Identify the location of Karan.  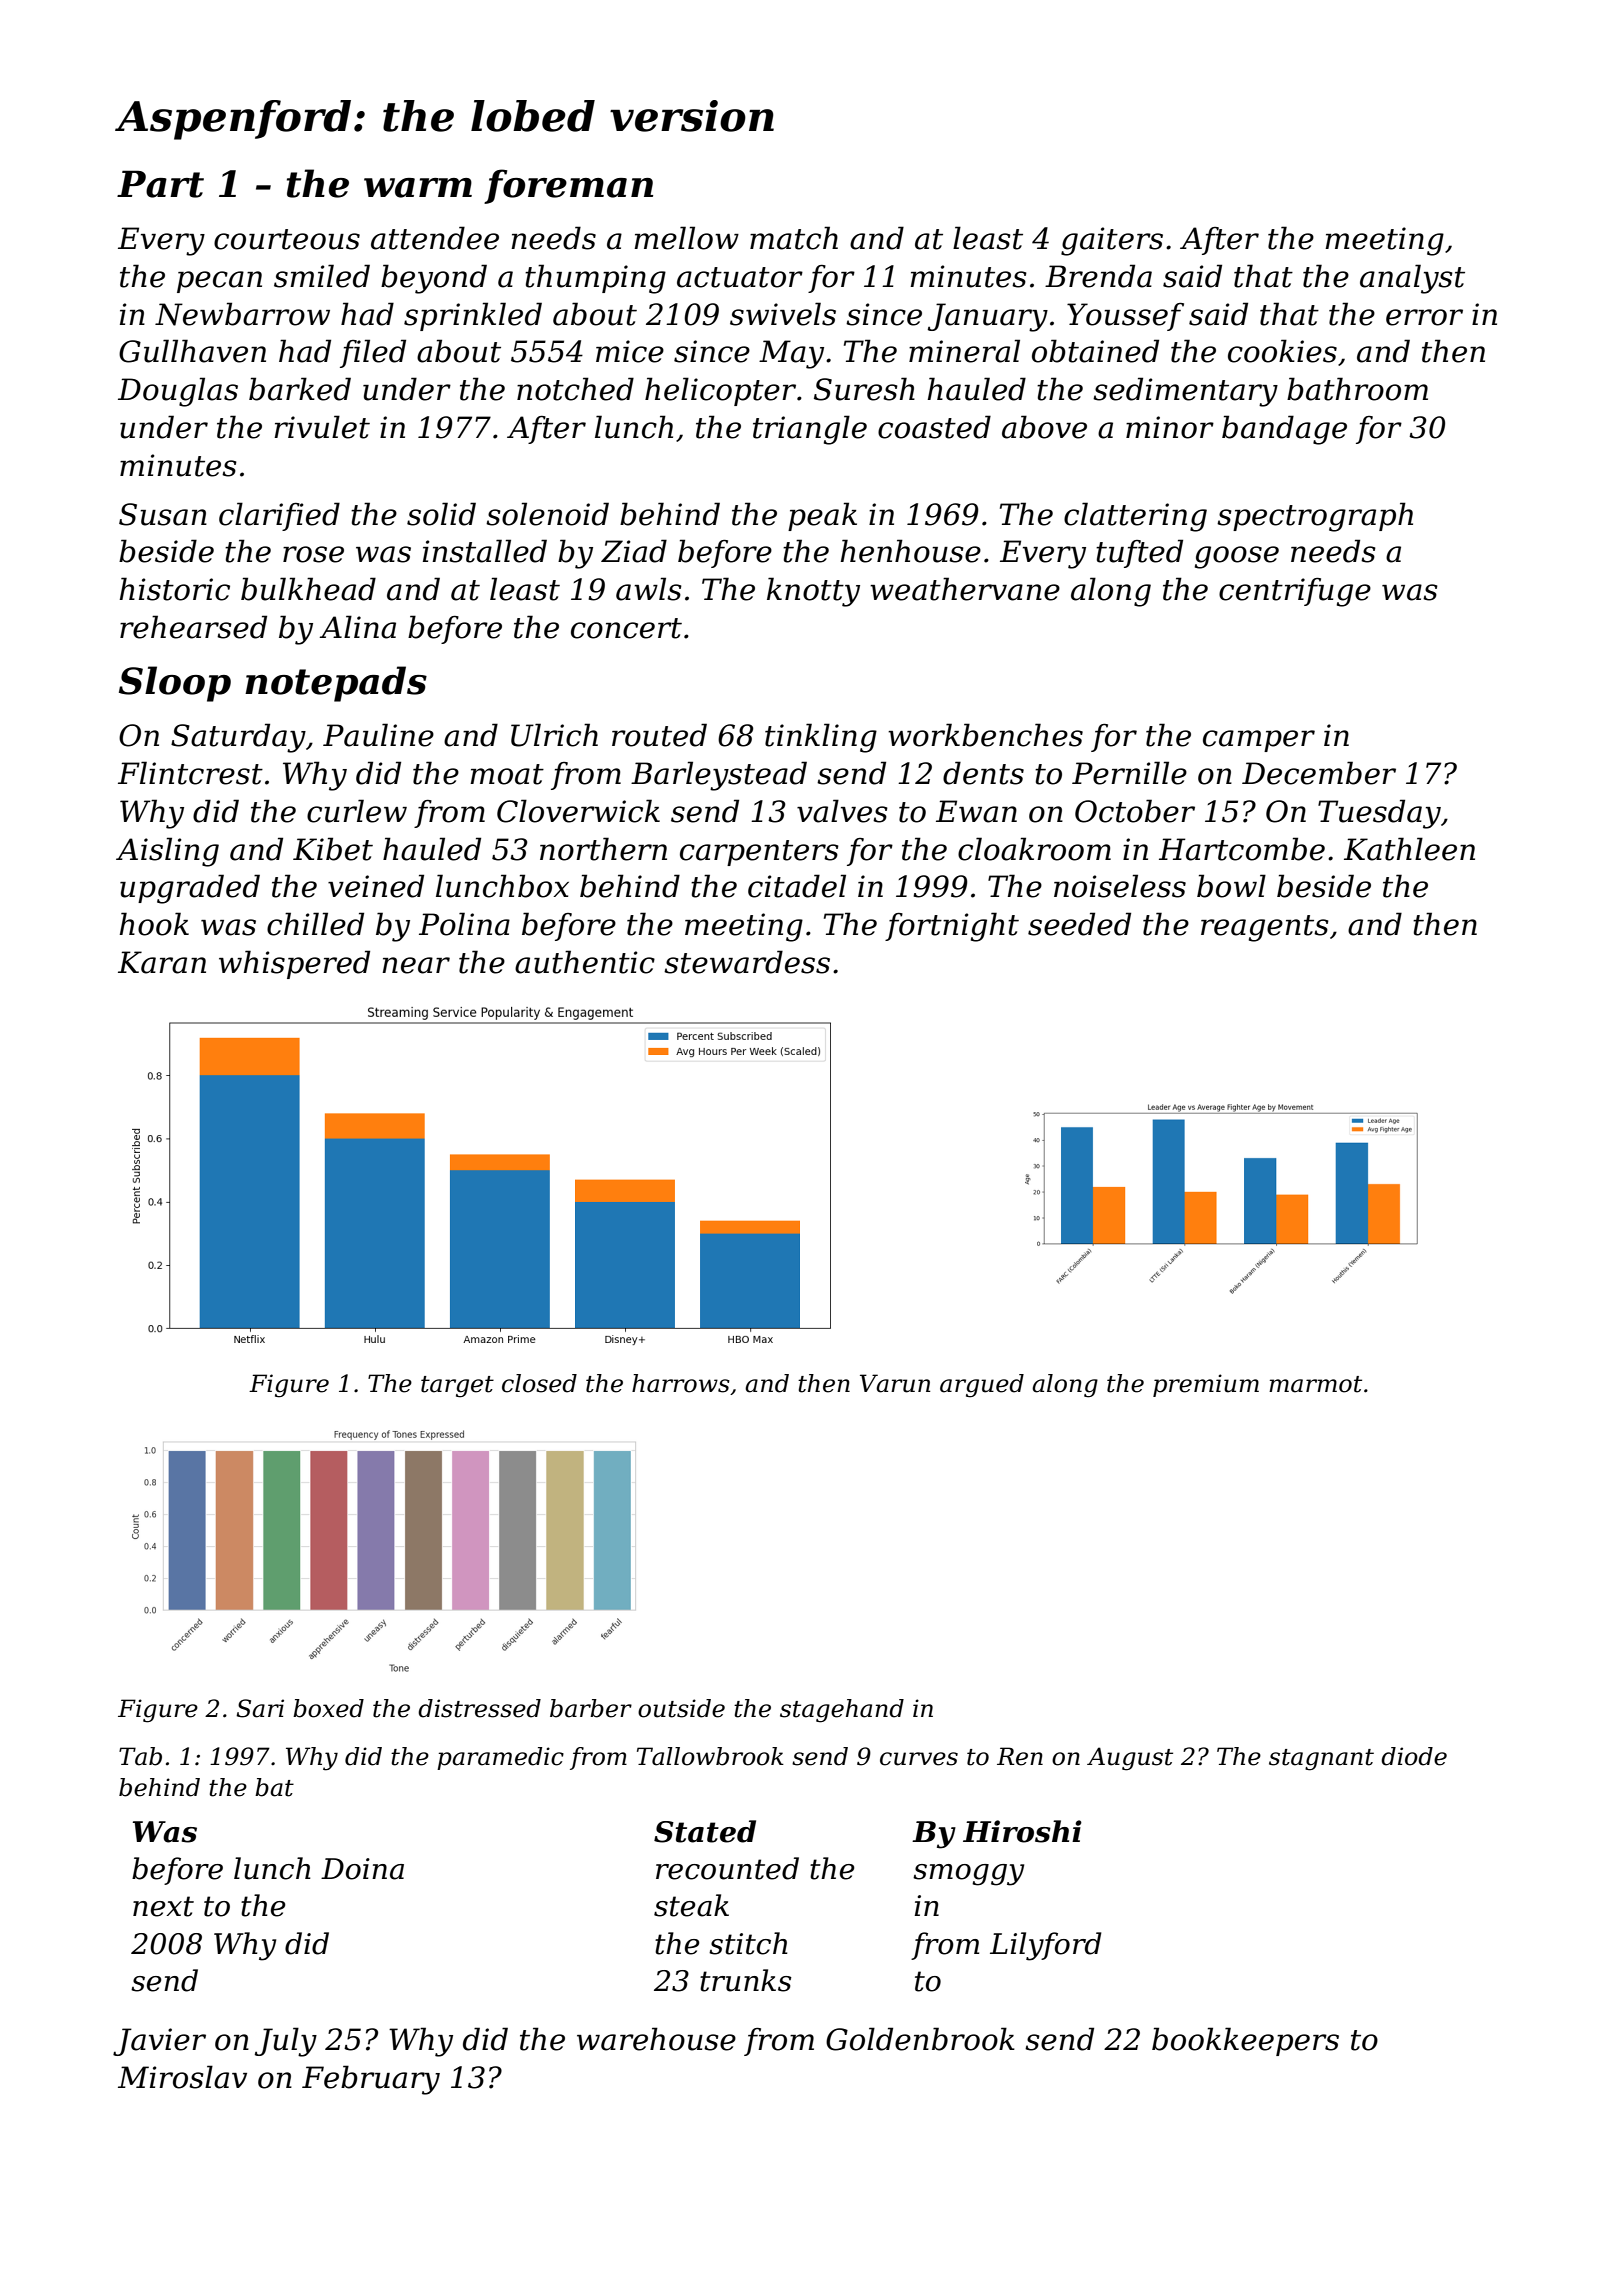
(162, 962).
